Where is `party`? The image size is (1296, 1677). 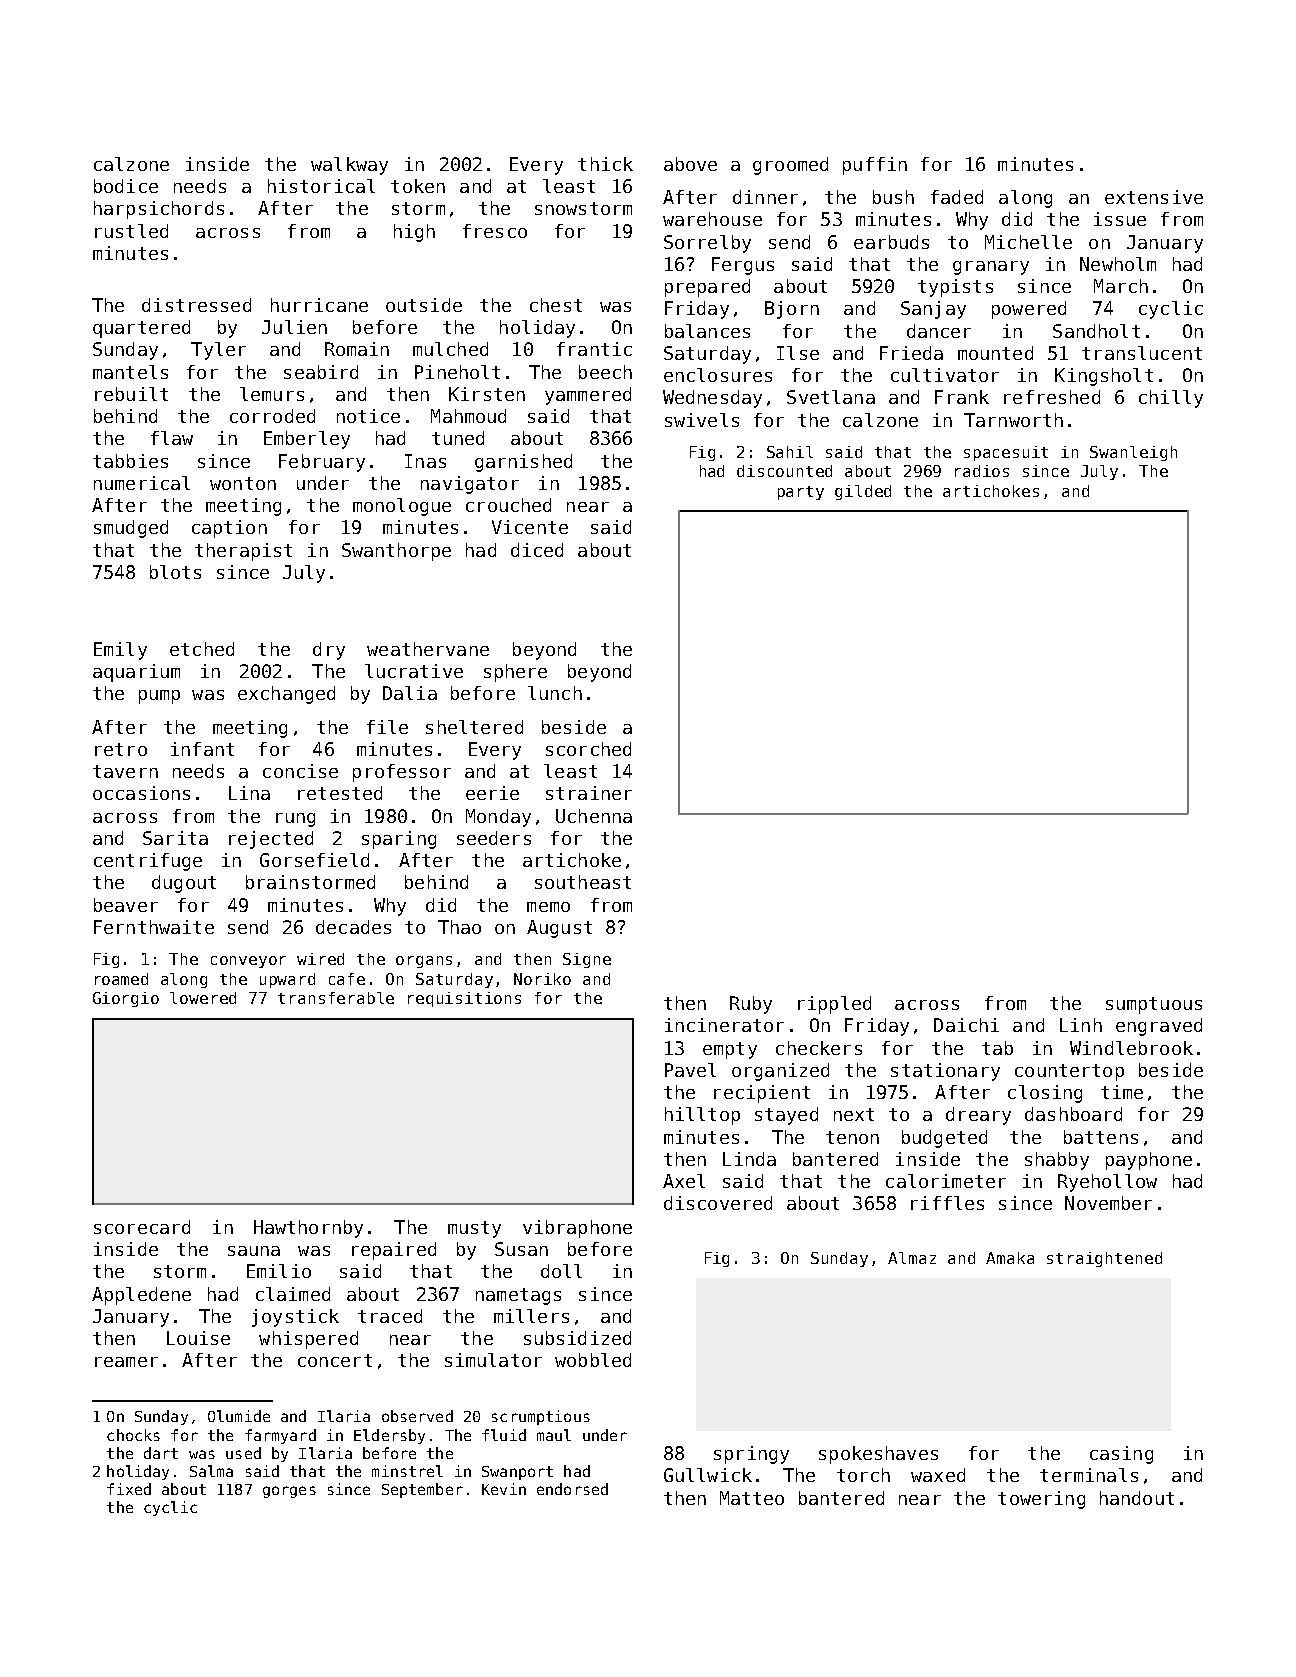
party is located at coordinates (801, 493).
